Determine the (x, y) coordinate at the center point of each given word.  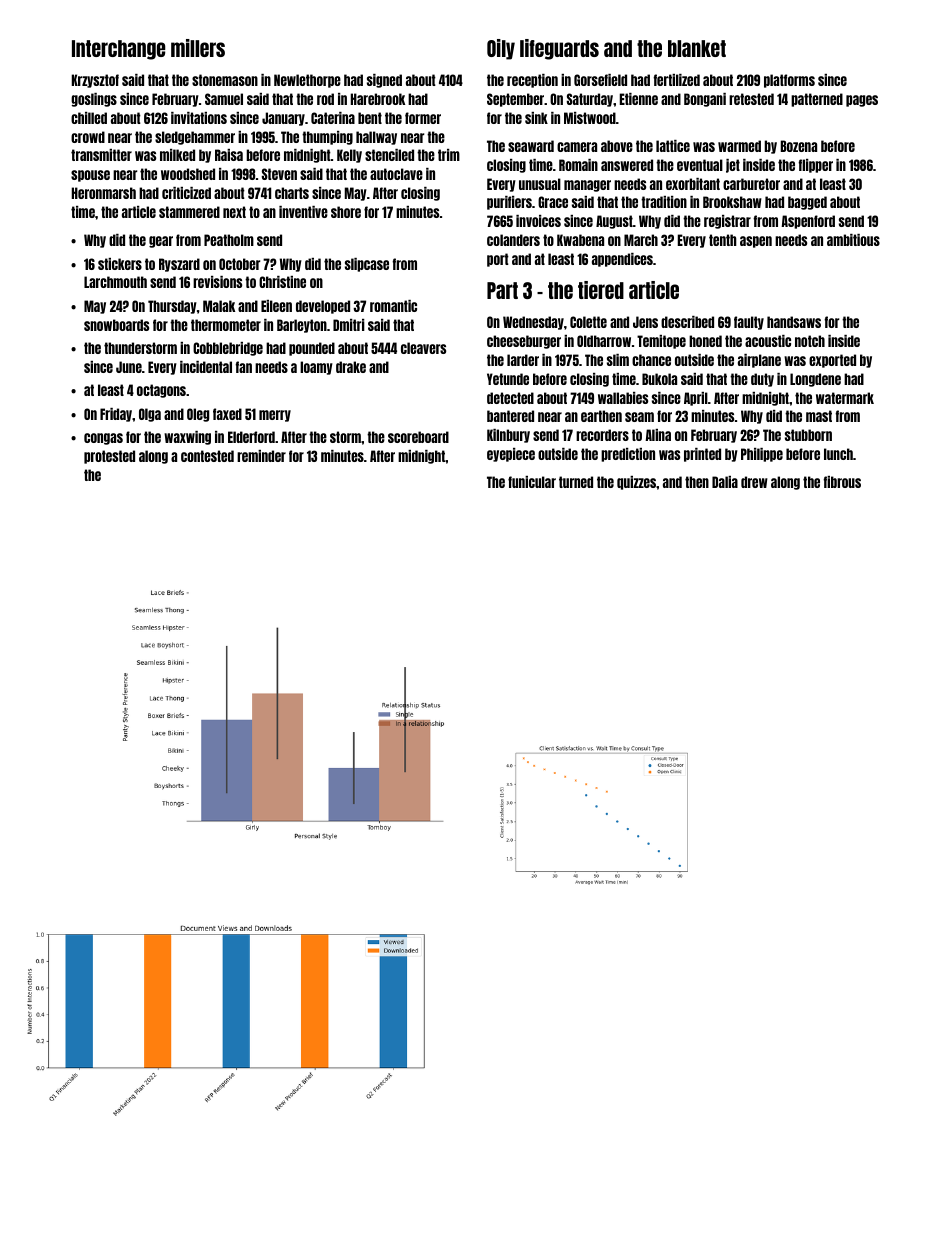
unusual (540, 184)
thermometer (226, 325)
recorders (602, 435)
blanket (697, 48)
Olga (150, 415)
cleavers (423, 348)
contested (207, 456)
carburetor (751, 184)
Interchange (118, 50)
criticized (186, 193)
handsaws (794, 322)
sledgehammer (195, 138)
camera (577, 147)
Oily (501, 49)
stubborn (808, 435)
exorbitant (693, 184)
